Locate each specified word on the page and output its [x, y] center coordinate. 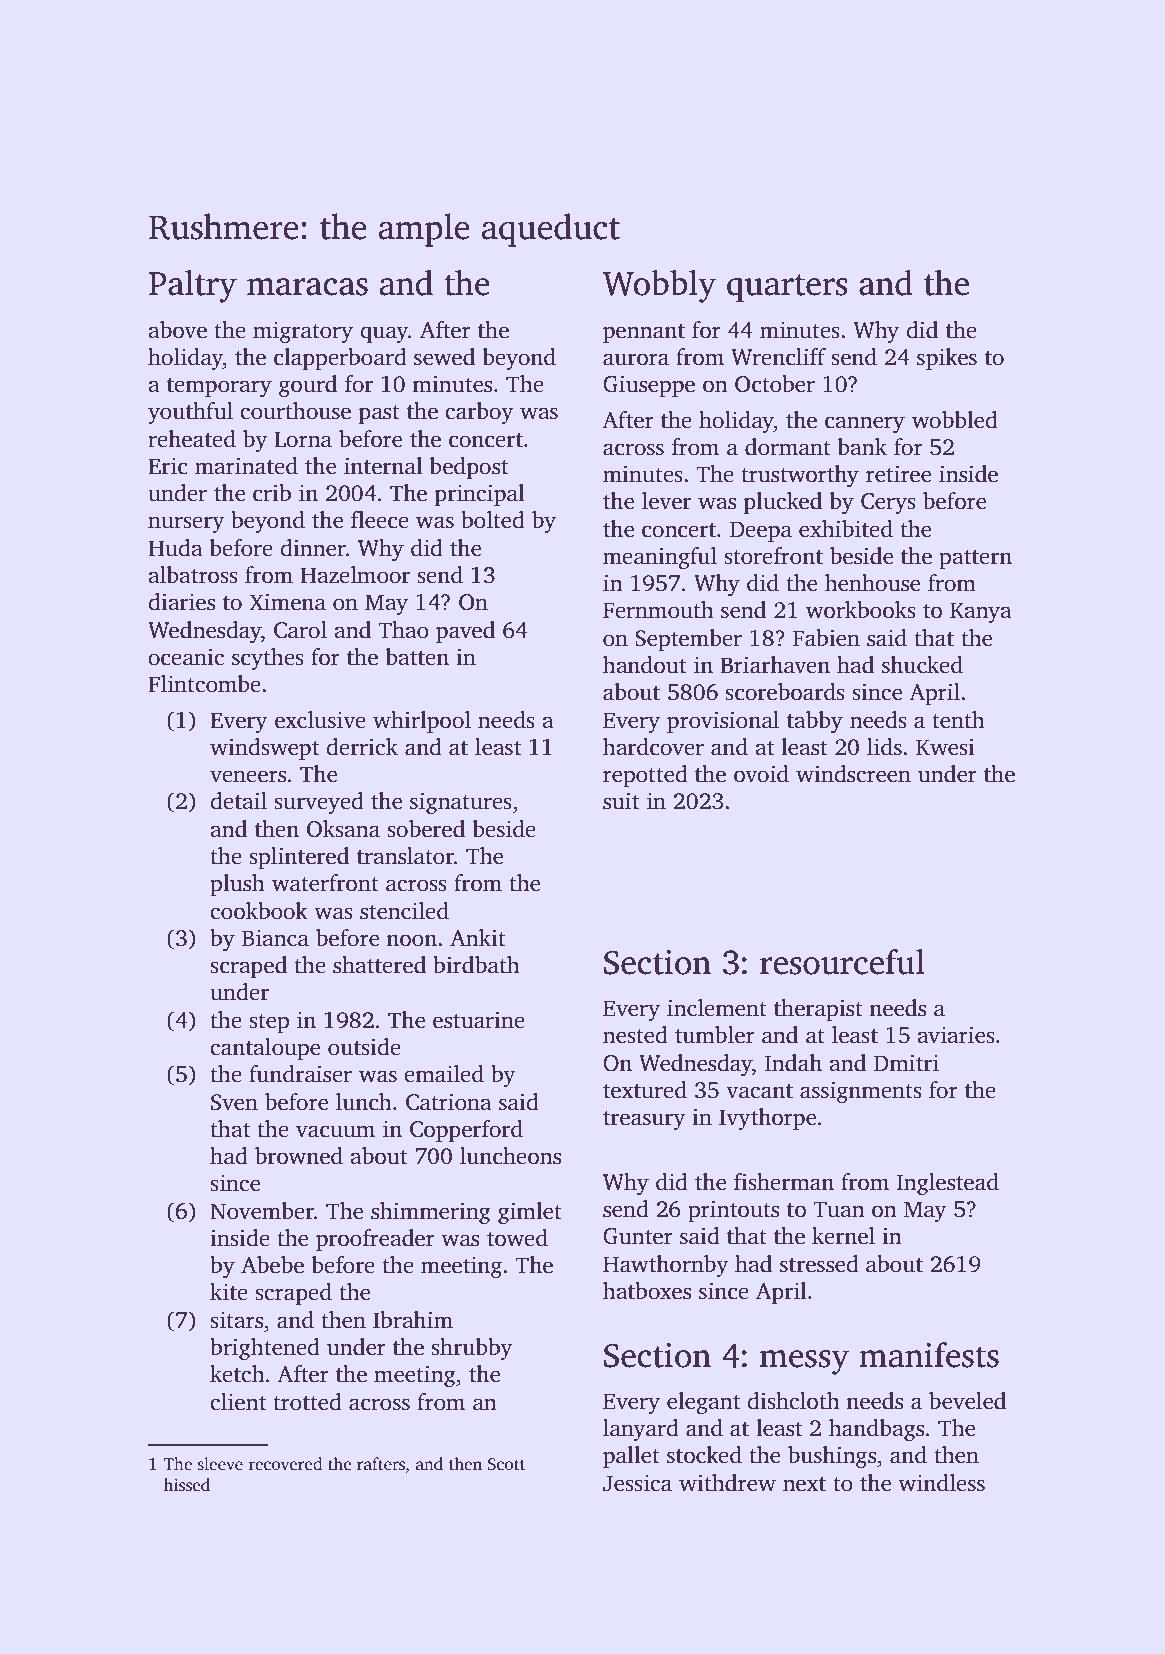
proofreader [375, 1240]
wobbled [955, 420]
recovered [285, 1464]
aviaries [956, 1035]
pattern [975, 559]
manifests [929, 1355]
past [379, 414]
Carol [300, 630]
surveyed [319, 803]
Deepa [761, 531]
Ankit [478, 938]
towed [517, 1238]
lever [666, 501]
